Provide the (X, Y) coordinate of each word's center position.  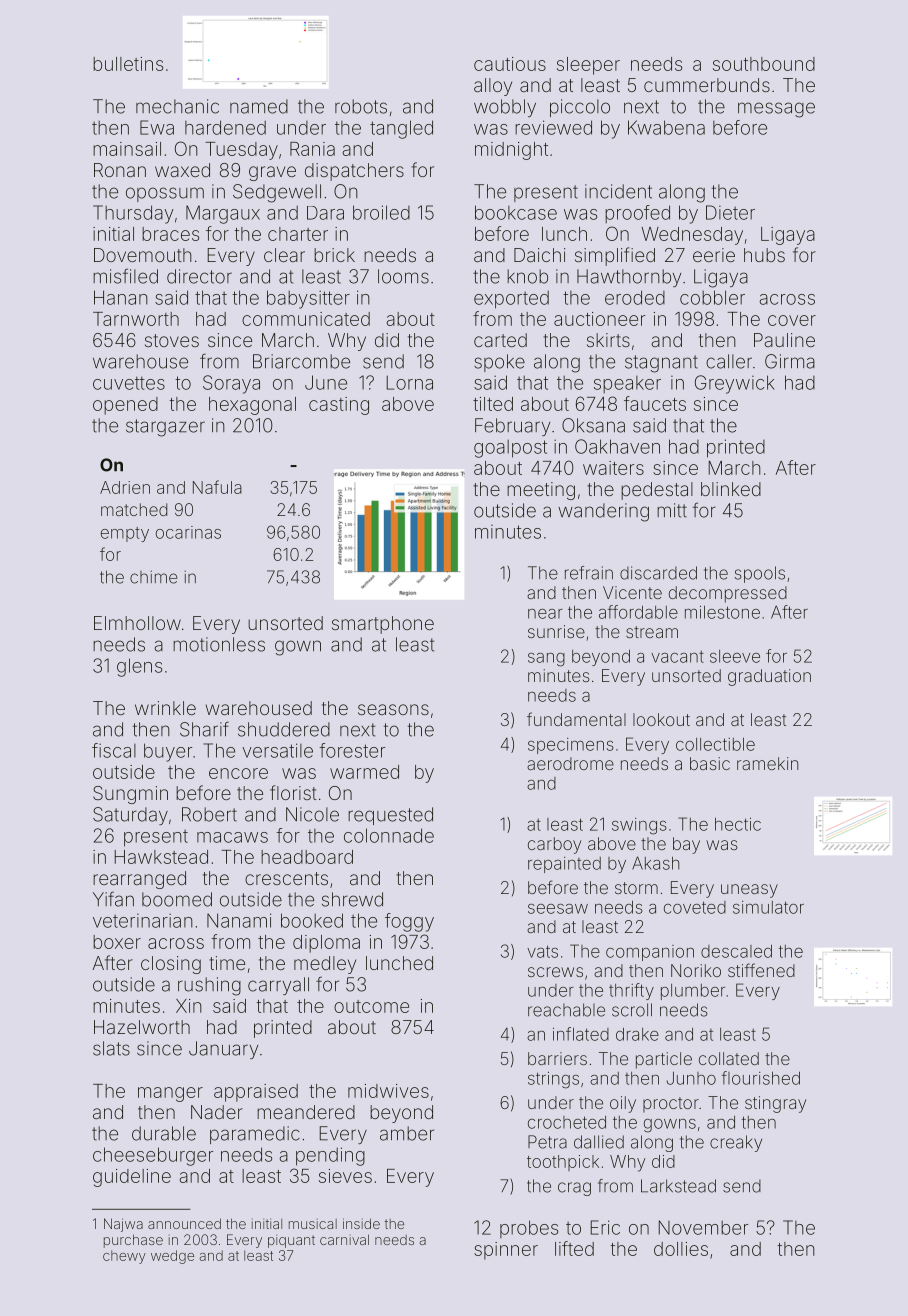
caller (729, 361)
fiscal (114, 750)
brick (334, 255)
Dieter (730, 212)
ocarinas (188, 532)
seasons (393, 709)
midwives (388, 1091)
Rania (312, 149)
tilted (493, 404)
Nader (217, 1112)
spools (760, 574)
